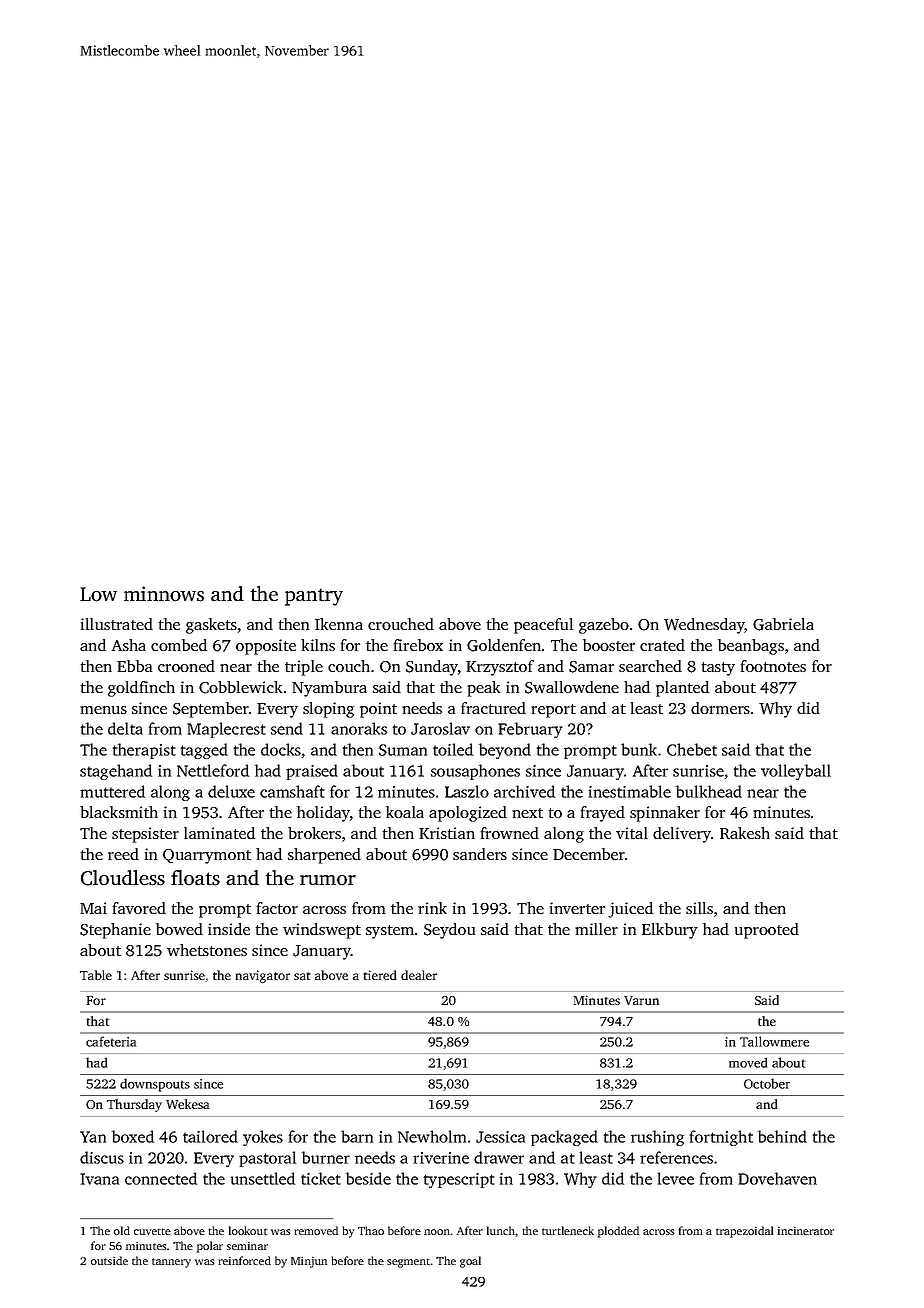 Image resolution: width=924 pixels, height=1308 pixels. I want to click on lookout, so click(248, 1230).
